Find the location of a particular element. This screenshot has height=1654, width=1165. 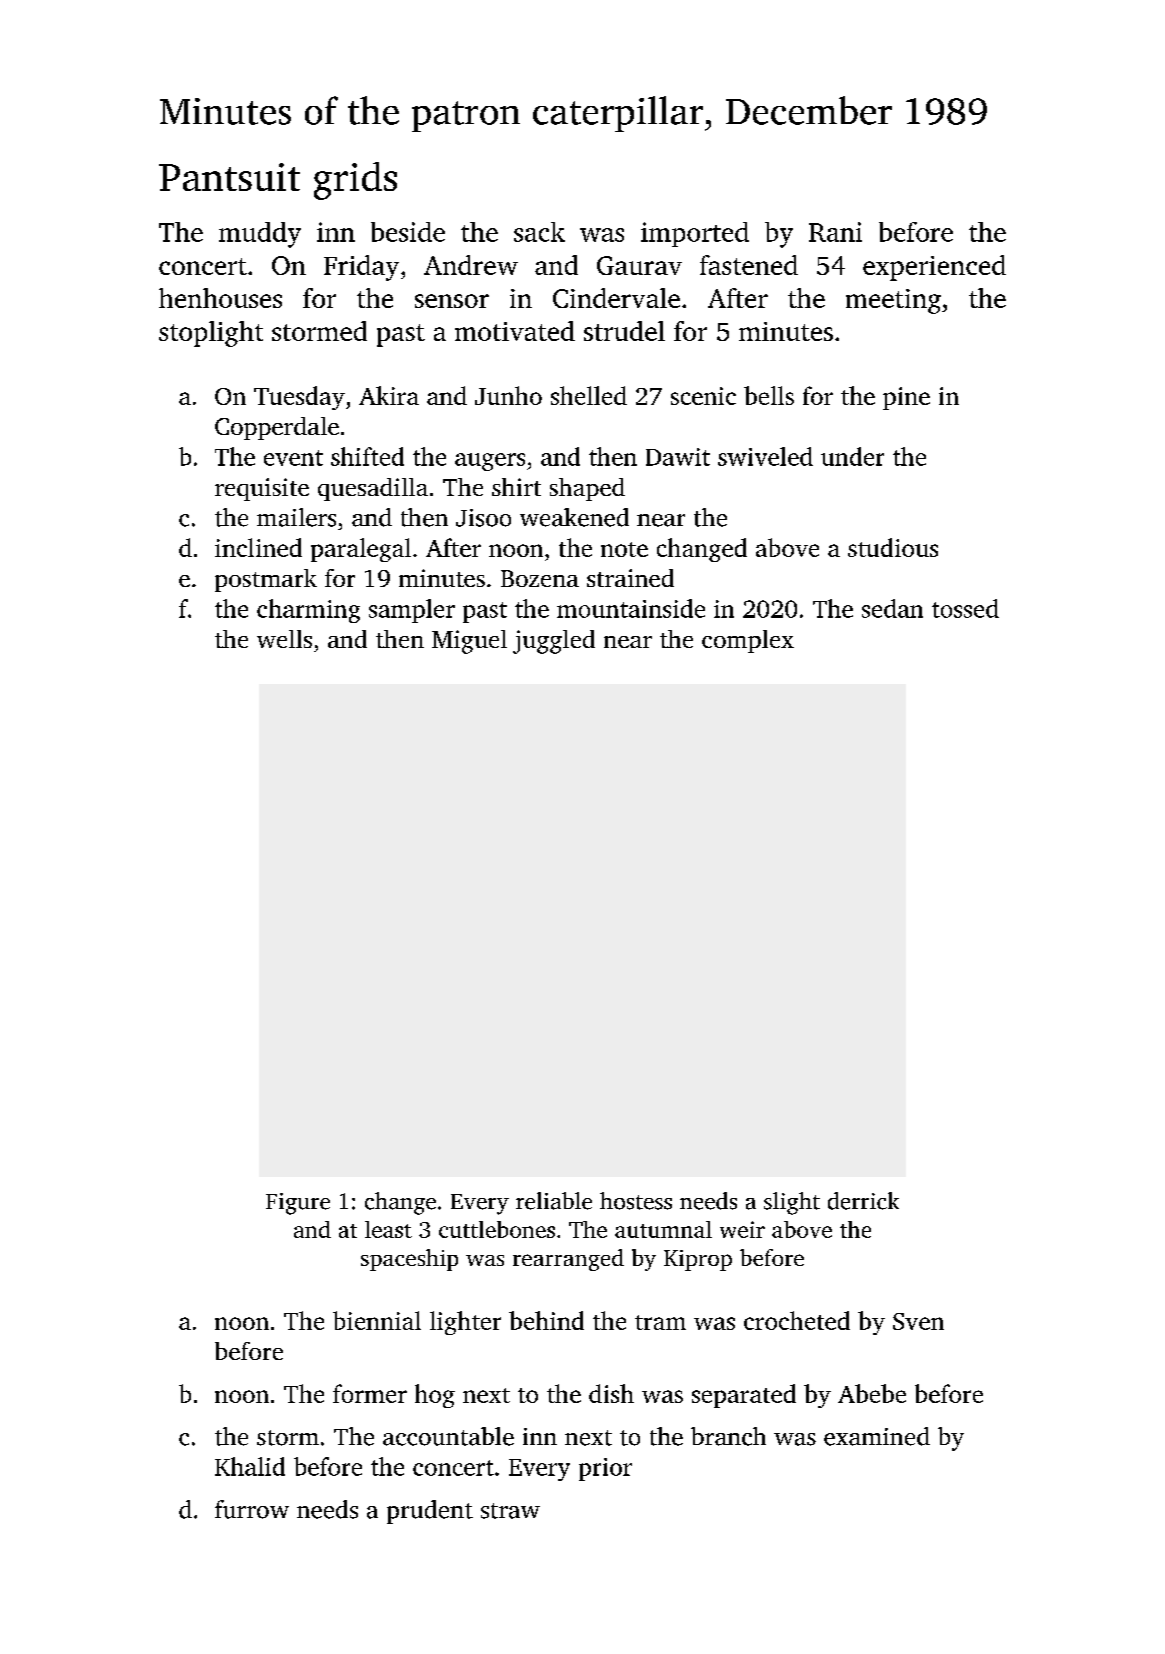

hostess is located at coordinates (636, 1201).
